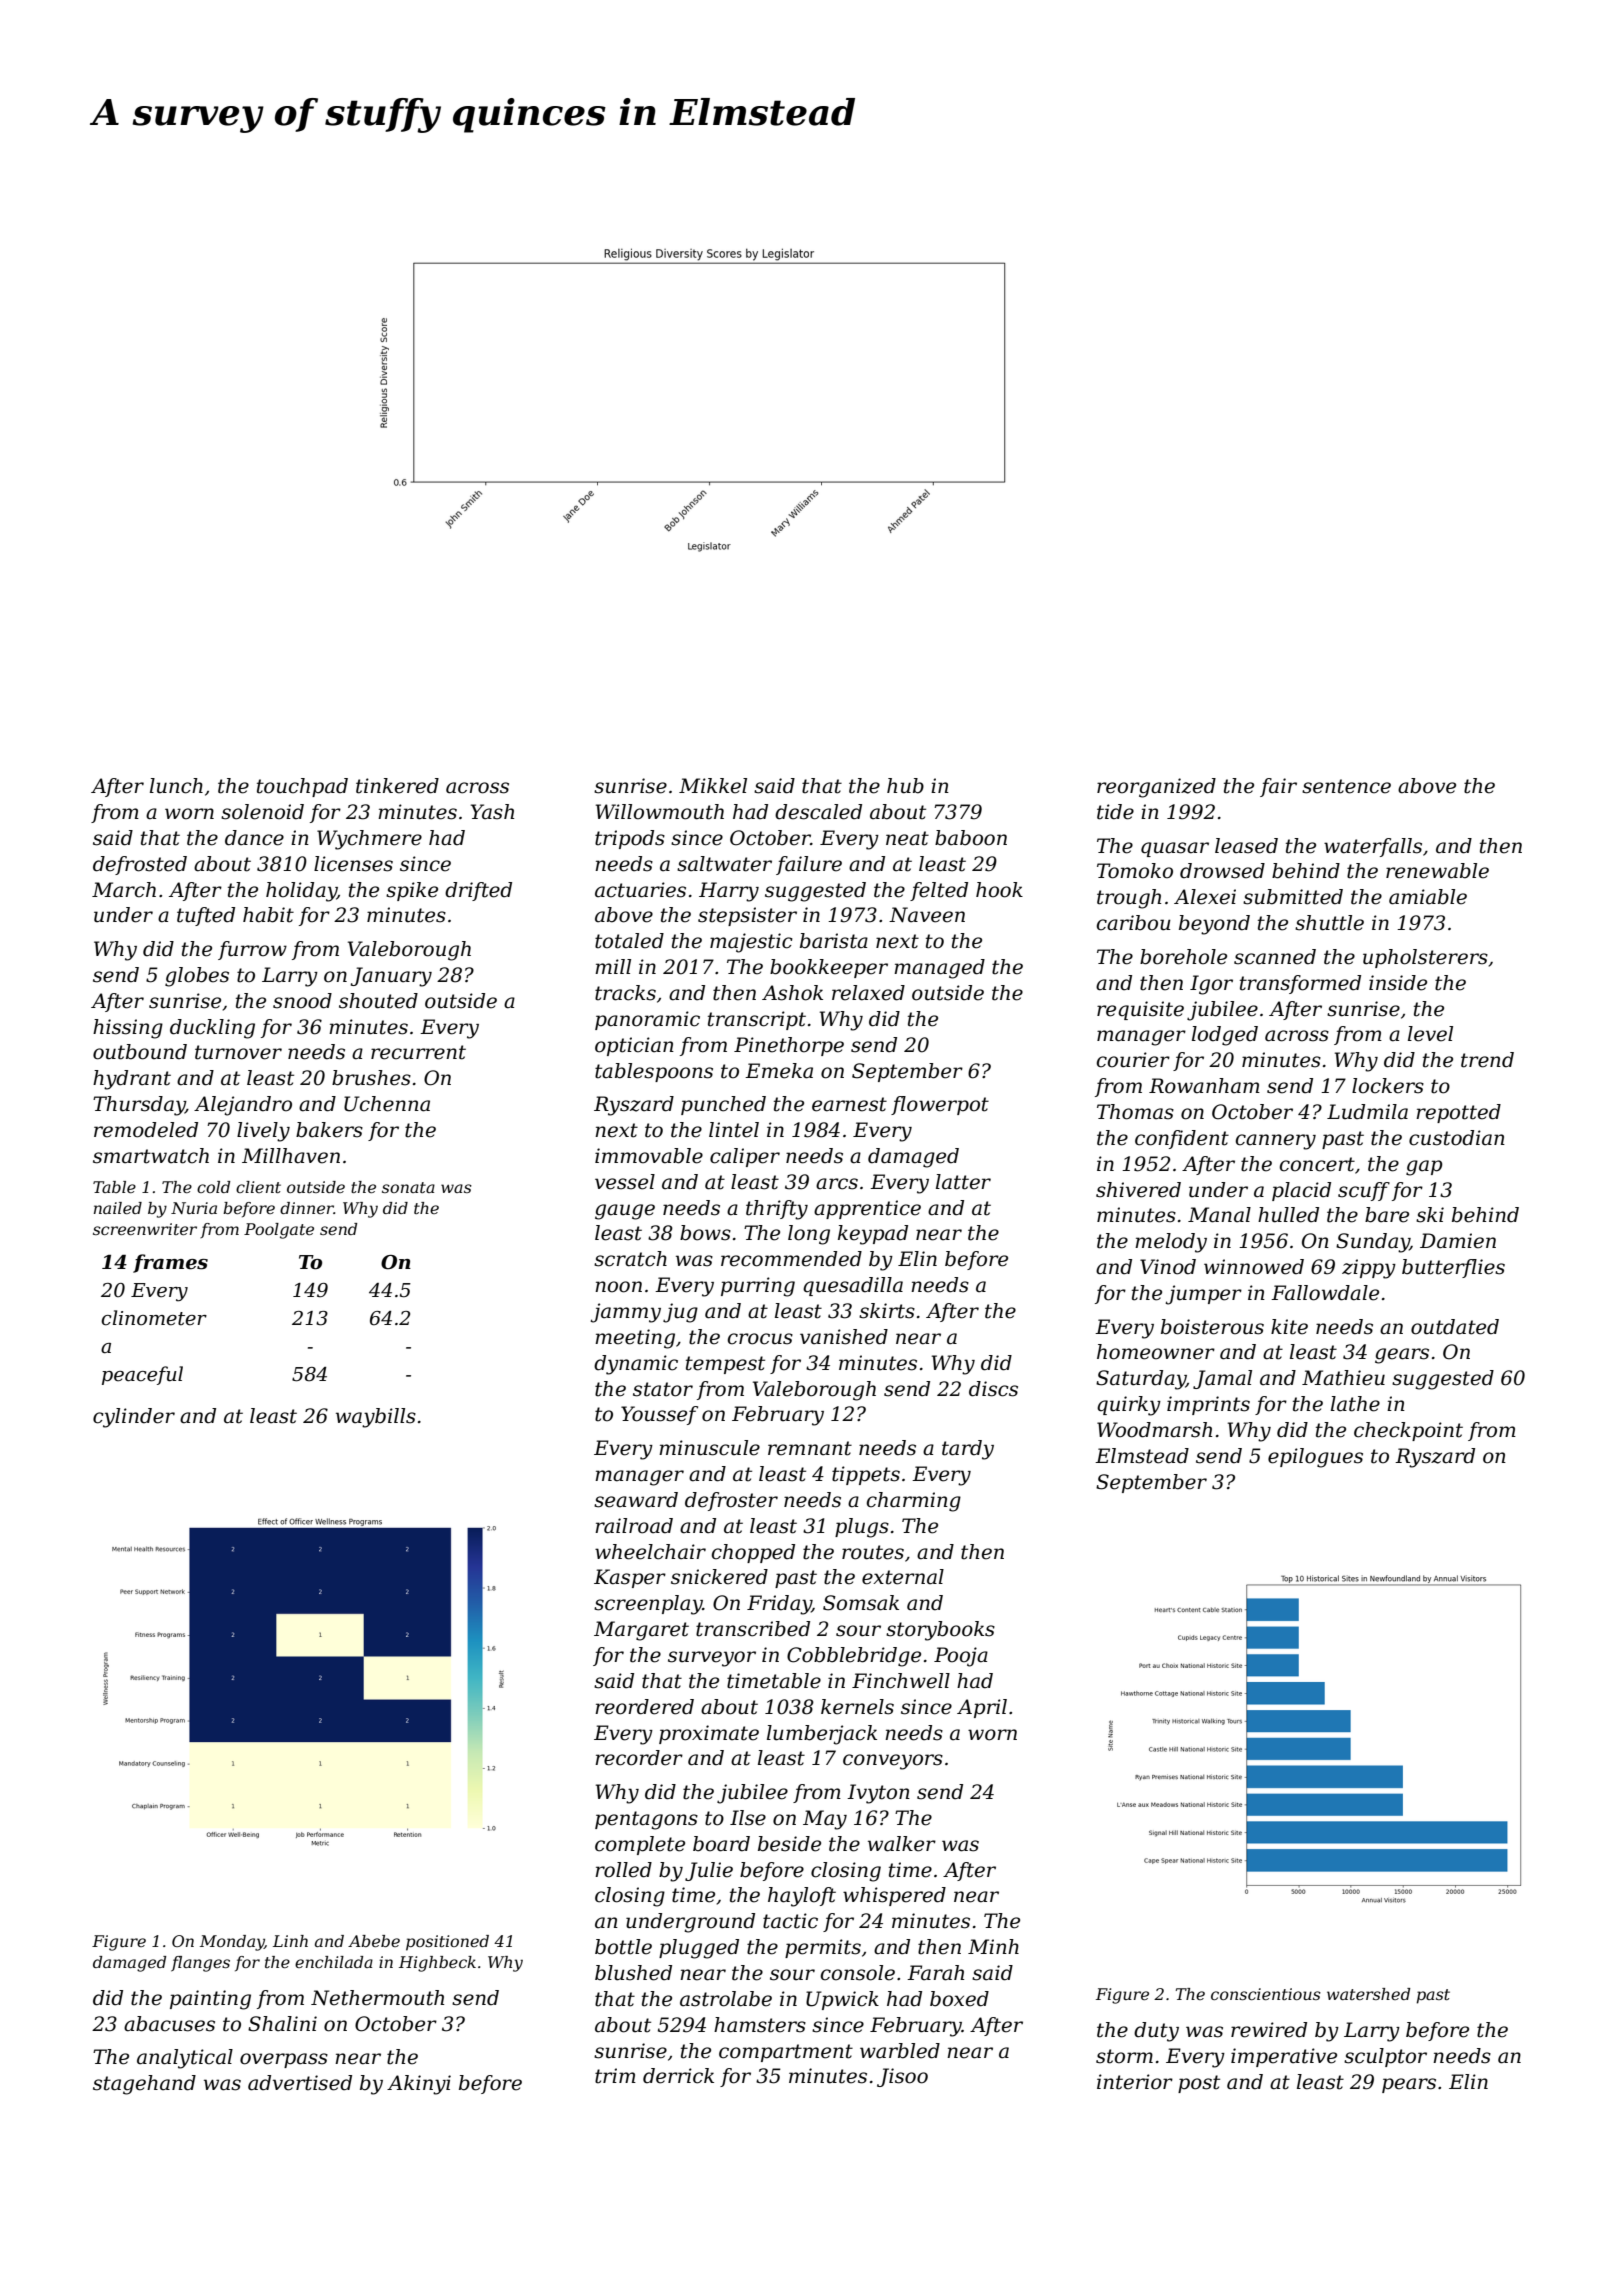 The height and width of the screenshot is (2292, 1620). Describe the element at coordinates (374, 1941) in the screenshot. I see `Abebe` at that location.
